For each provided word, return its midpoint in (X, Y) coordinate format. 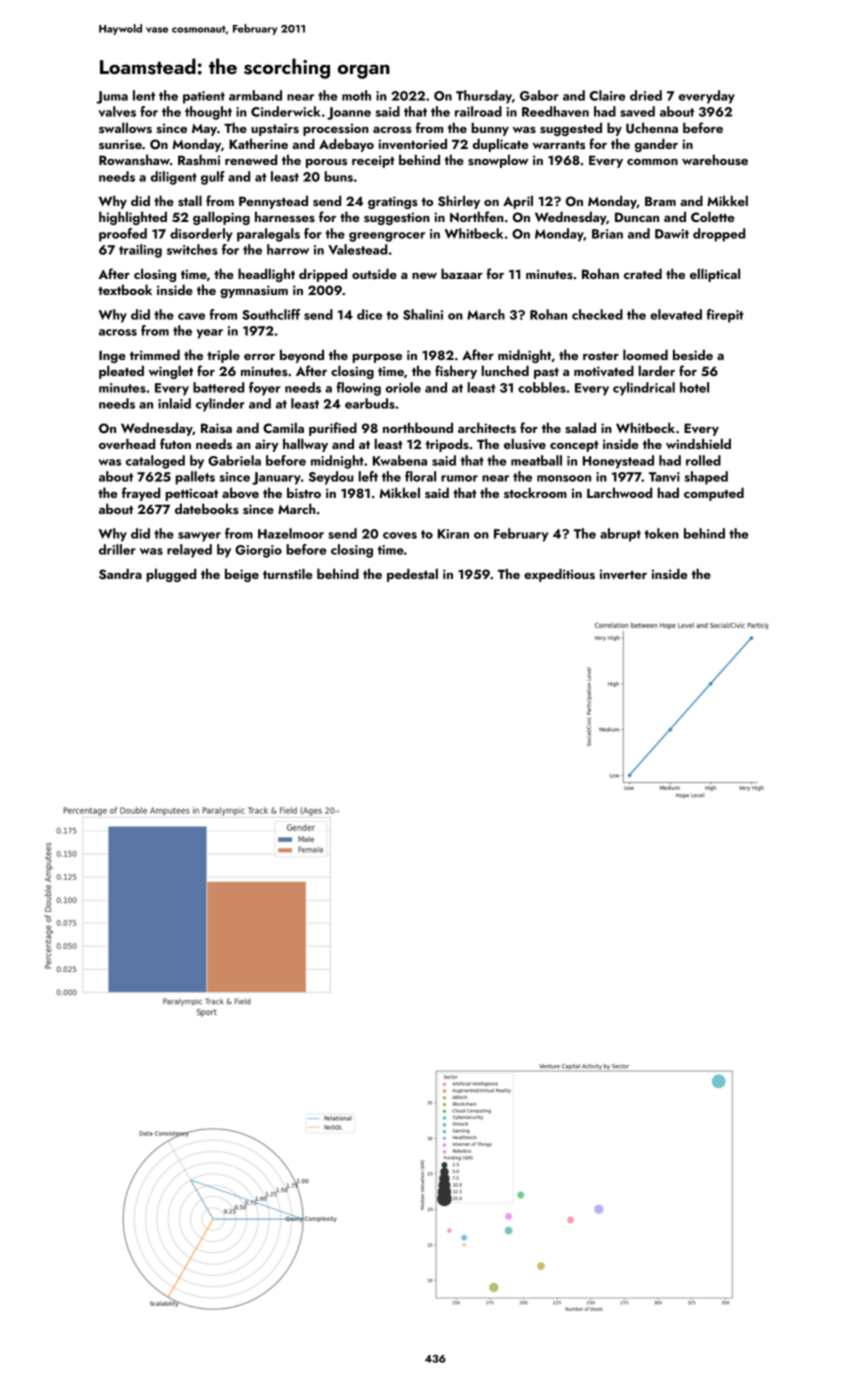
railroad (478, 111)
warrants (559, 145)
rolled (703, 460)
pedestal (412, 575)
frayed (141, 494)
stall (190, 200)
